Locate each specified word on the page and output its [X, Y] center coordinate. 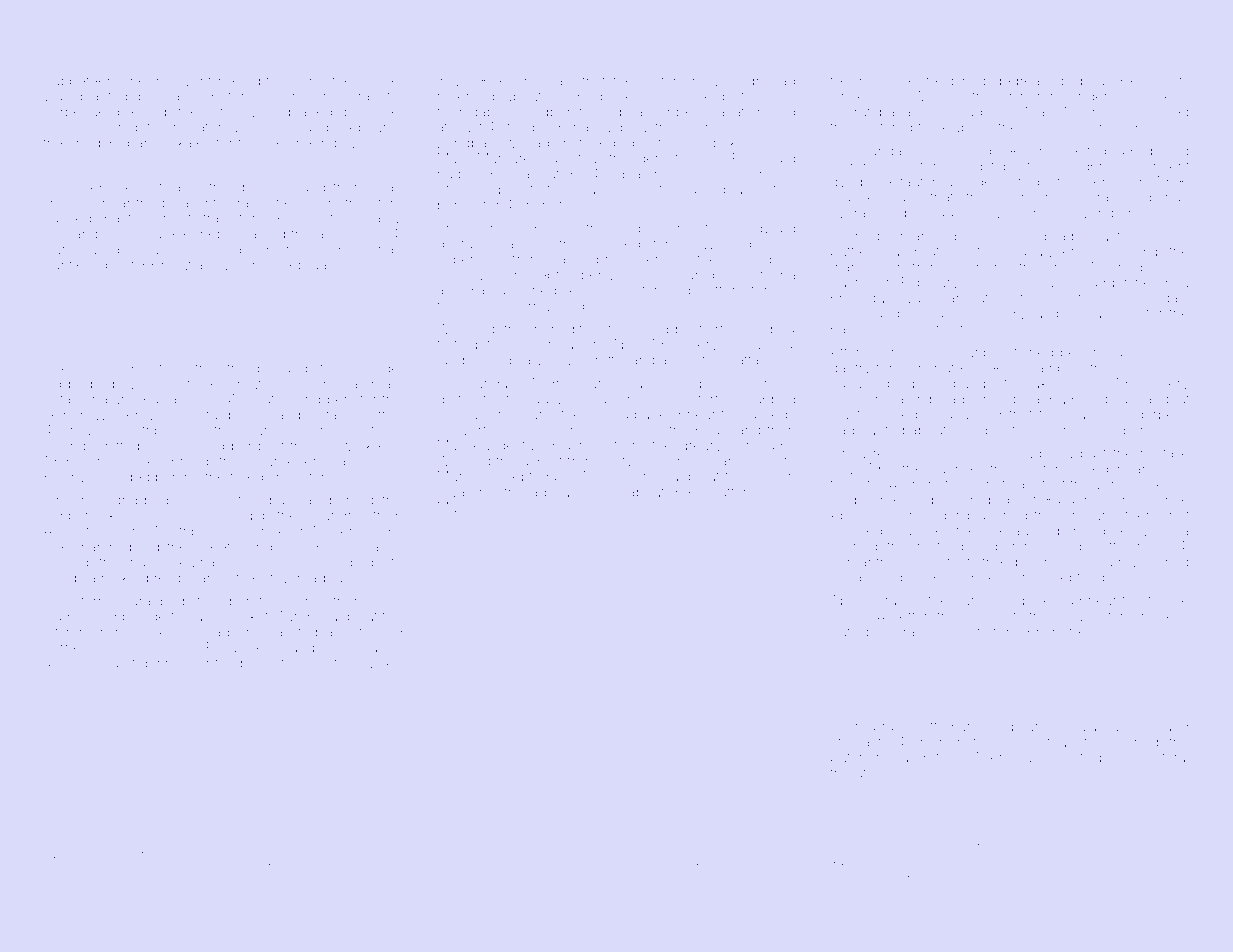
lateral [1170, 757]
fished [1033, 352]
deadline [630, 866]
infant [315, 476]
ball [126, 854]
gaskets [619, 98]
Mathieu [463, 445]
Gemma [1028, 150]
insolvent [182, 81]
